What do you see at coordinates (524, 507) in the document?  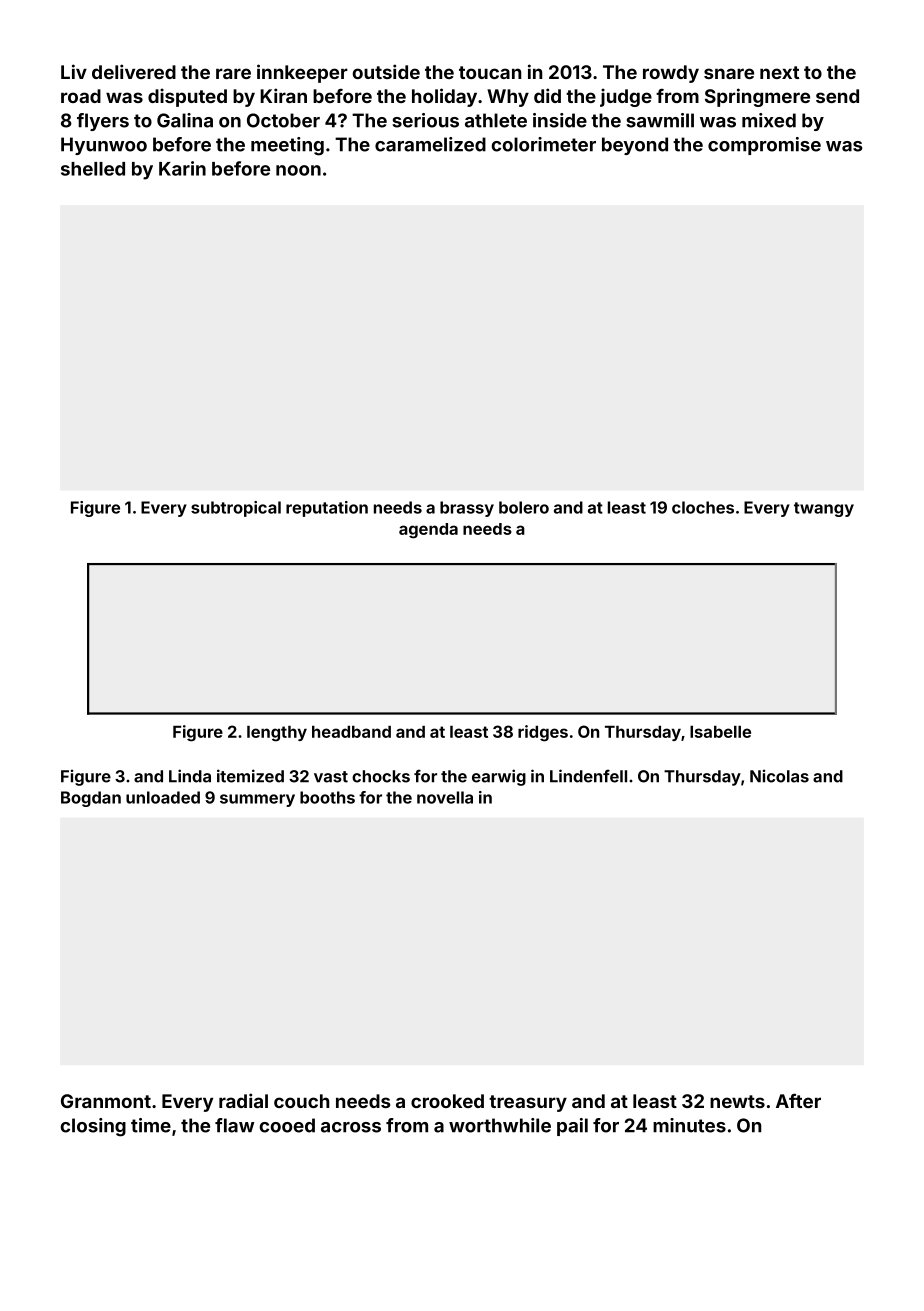 I see `bolero` at bounding box center [524, 507].
